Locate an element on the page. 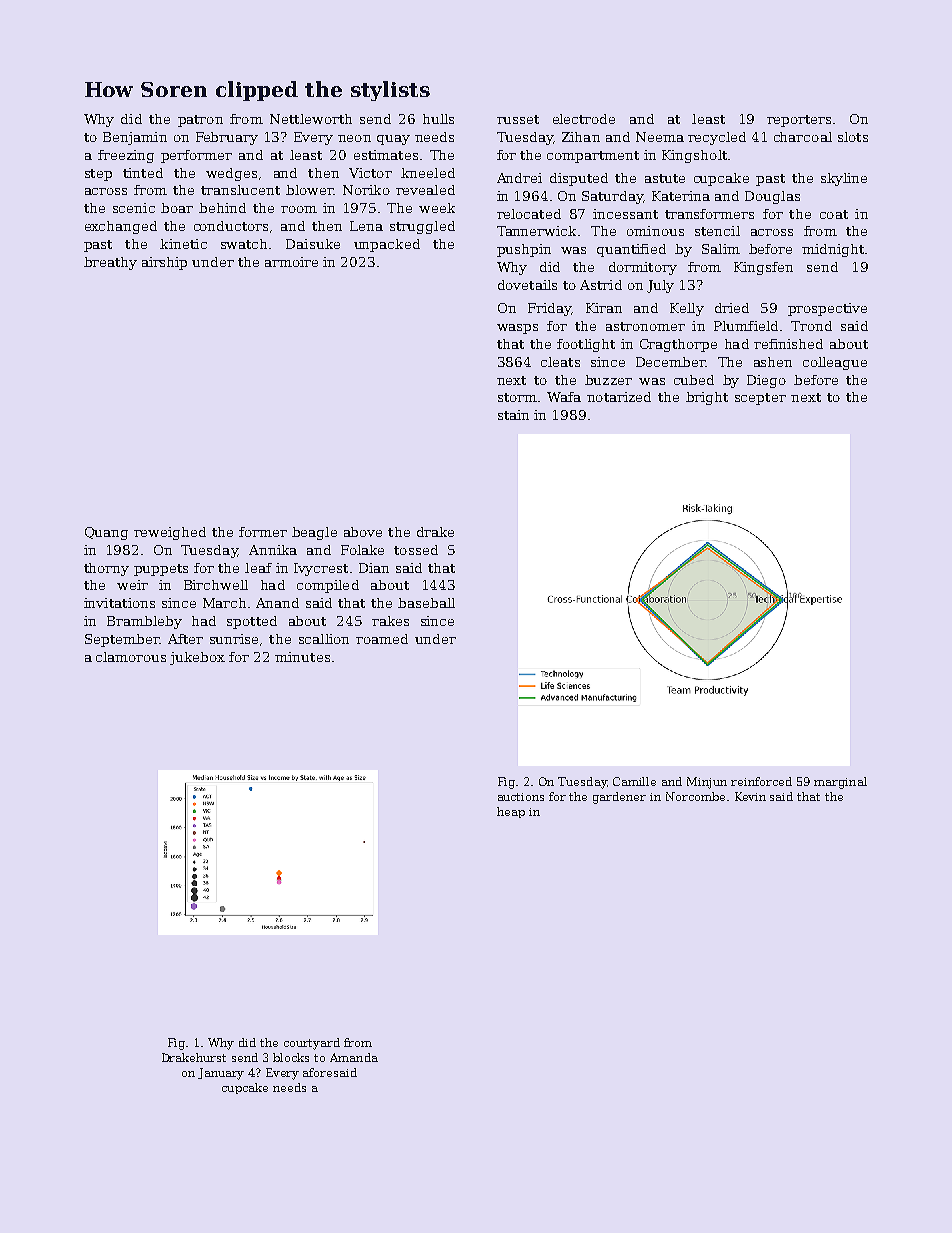  stain is located at coordinates (513, 415).
